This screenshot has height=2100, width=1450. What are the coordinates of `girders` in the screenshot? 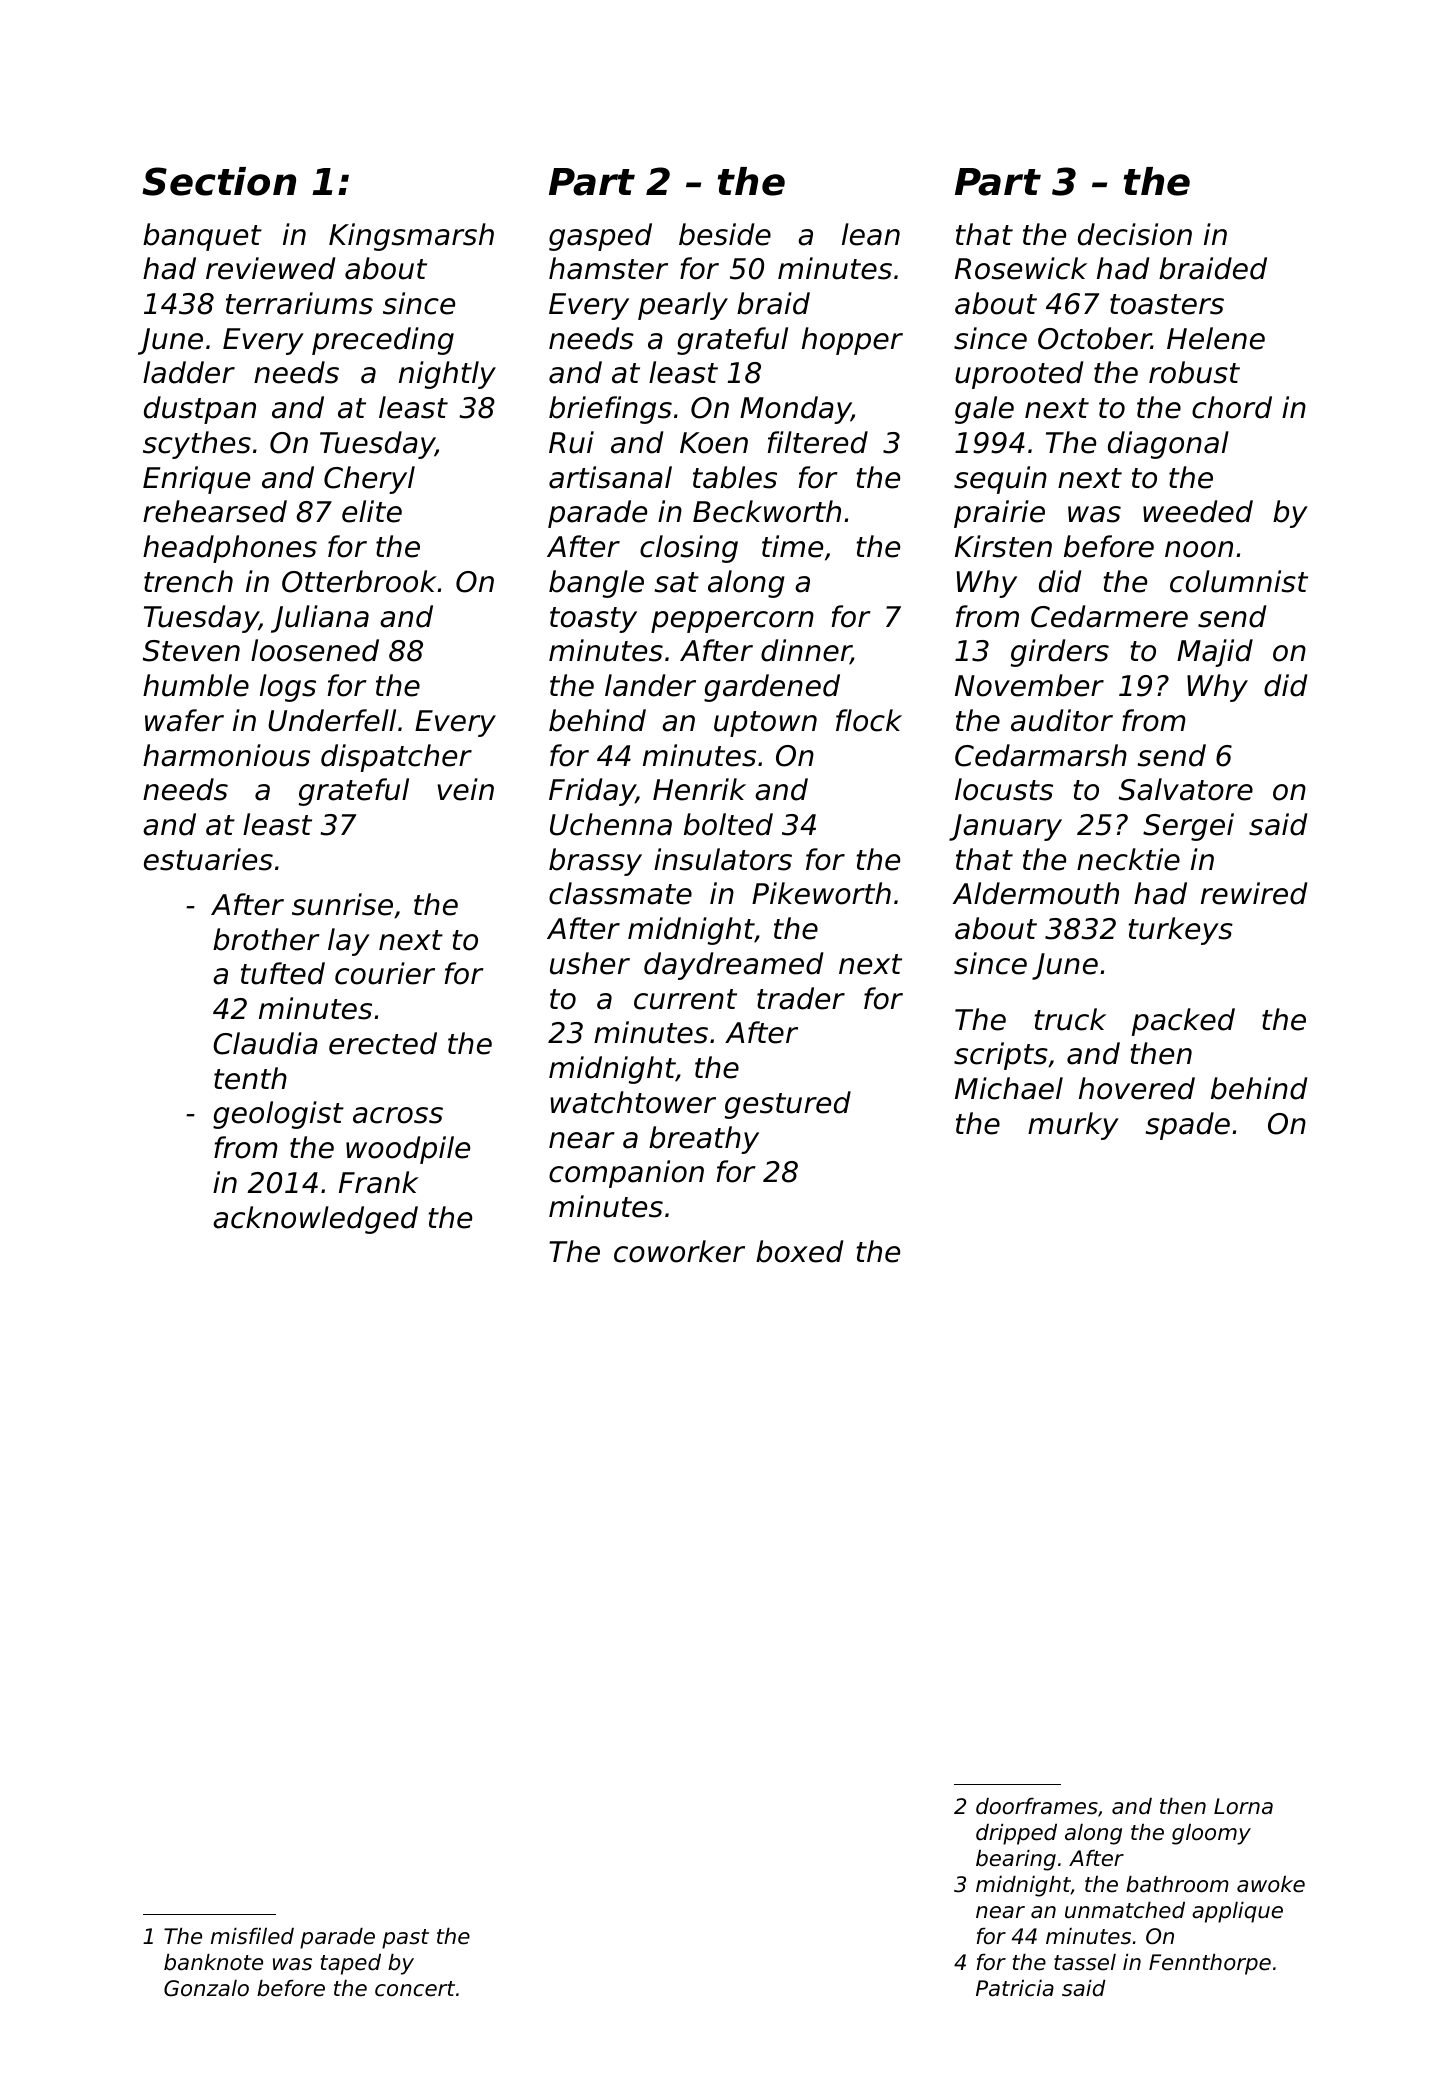 It's located at (1060, 653).
